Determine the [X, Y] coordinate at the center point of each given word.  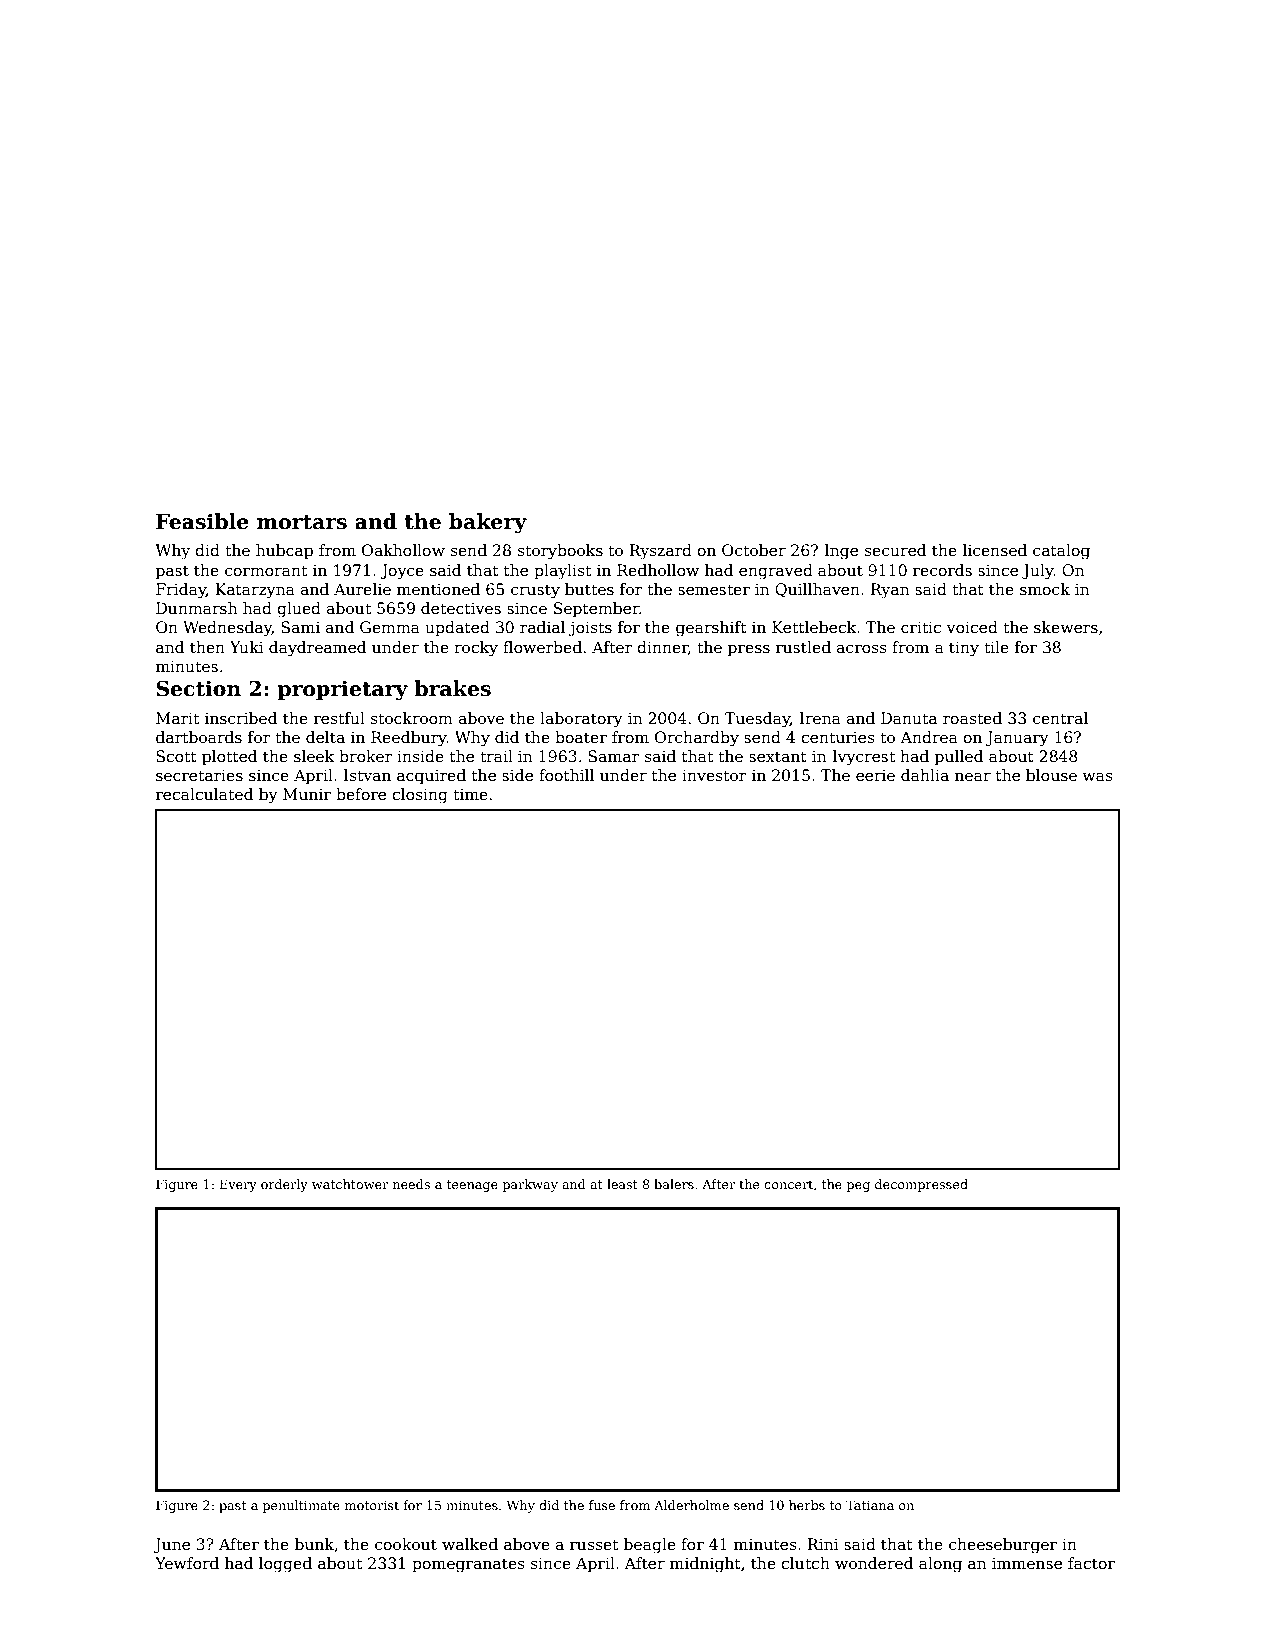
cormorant [266, 571]
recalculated [204, 794]
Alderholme [691, 1505]
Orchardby [697, 739]
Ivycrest [863, 758]
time [470, 794]
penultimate [301, 1506]
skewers [1066, 627]
